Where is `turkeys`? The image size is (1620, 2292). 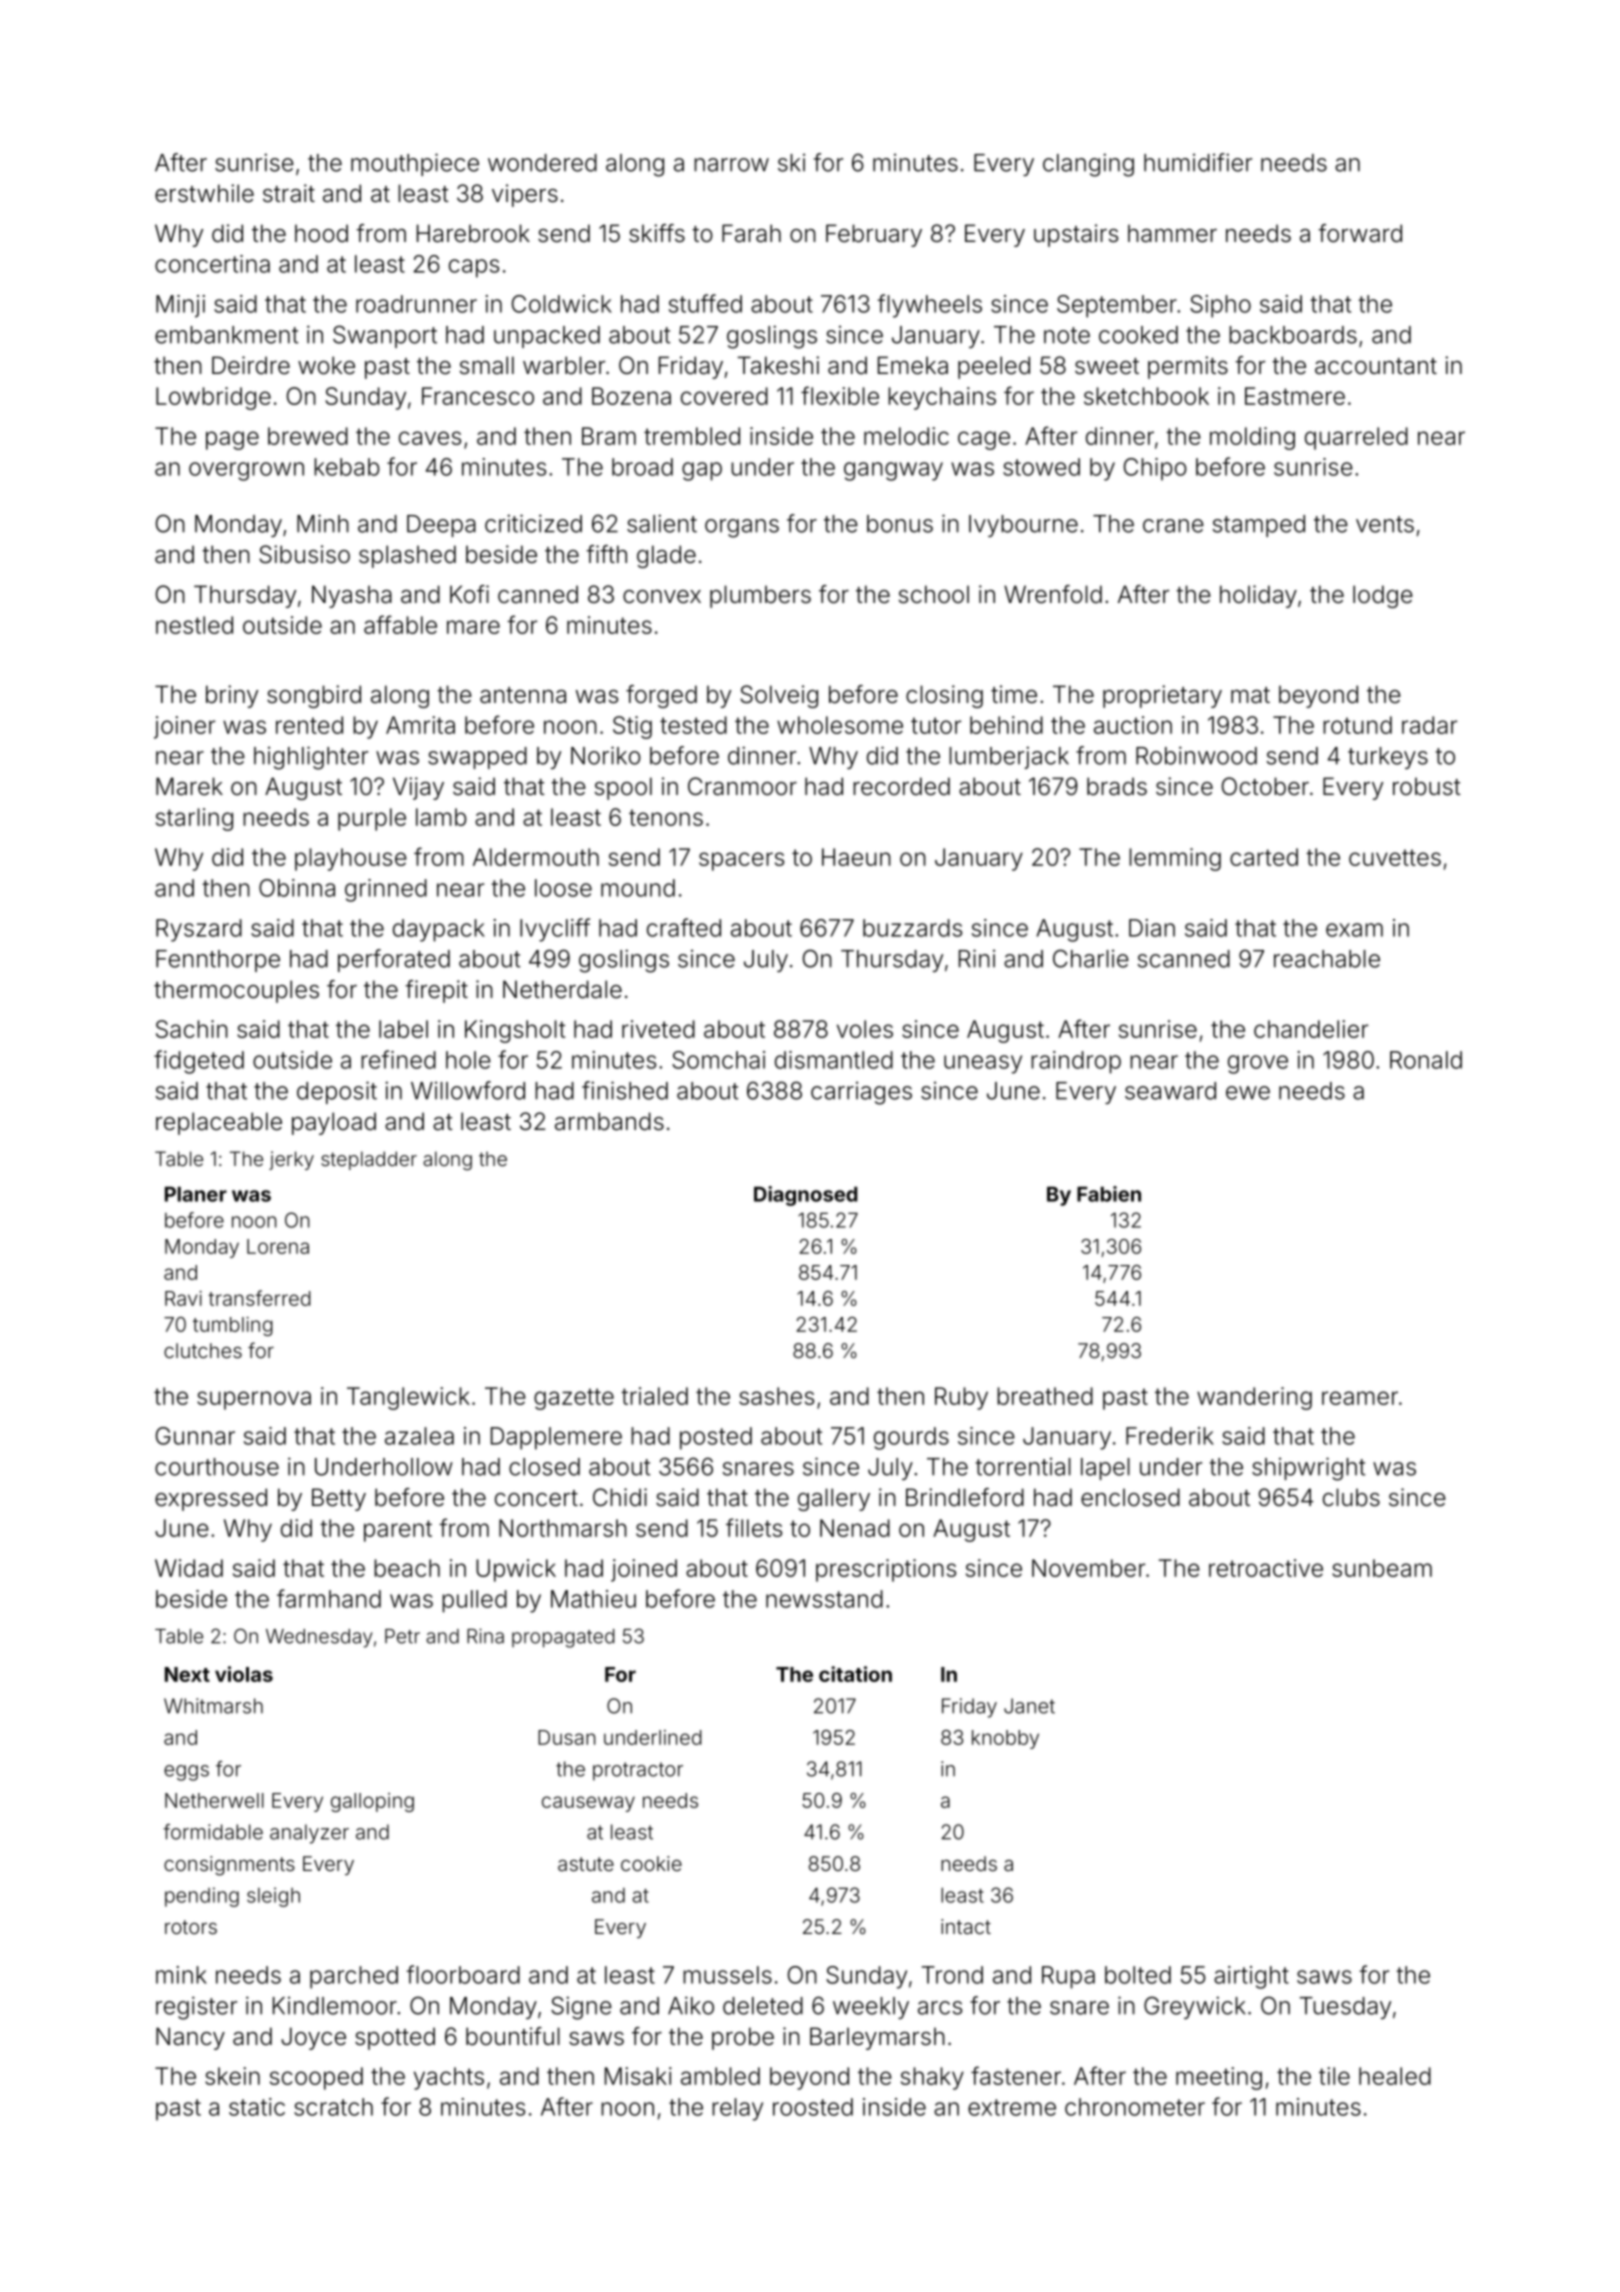
turkeys is located at coordinates (1388, 758).
